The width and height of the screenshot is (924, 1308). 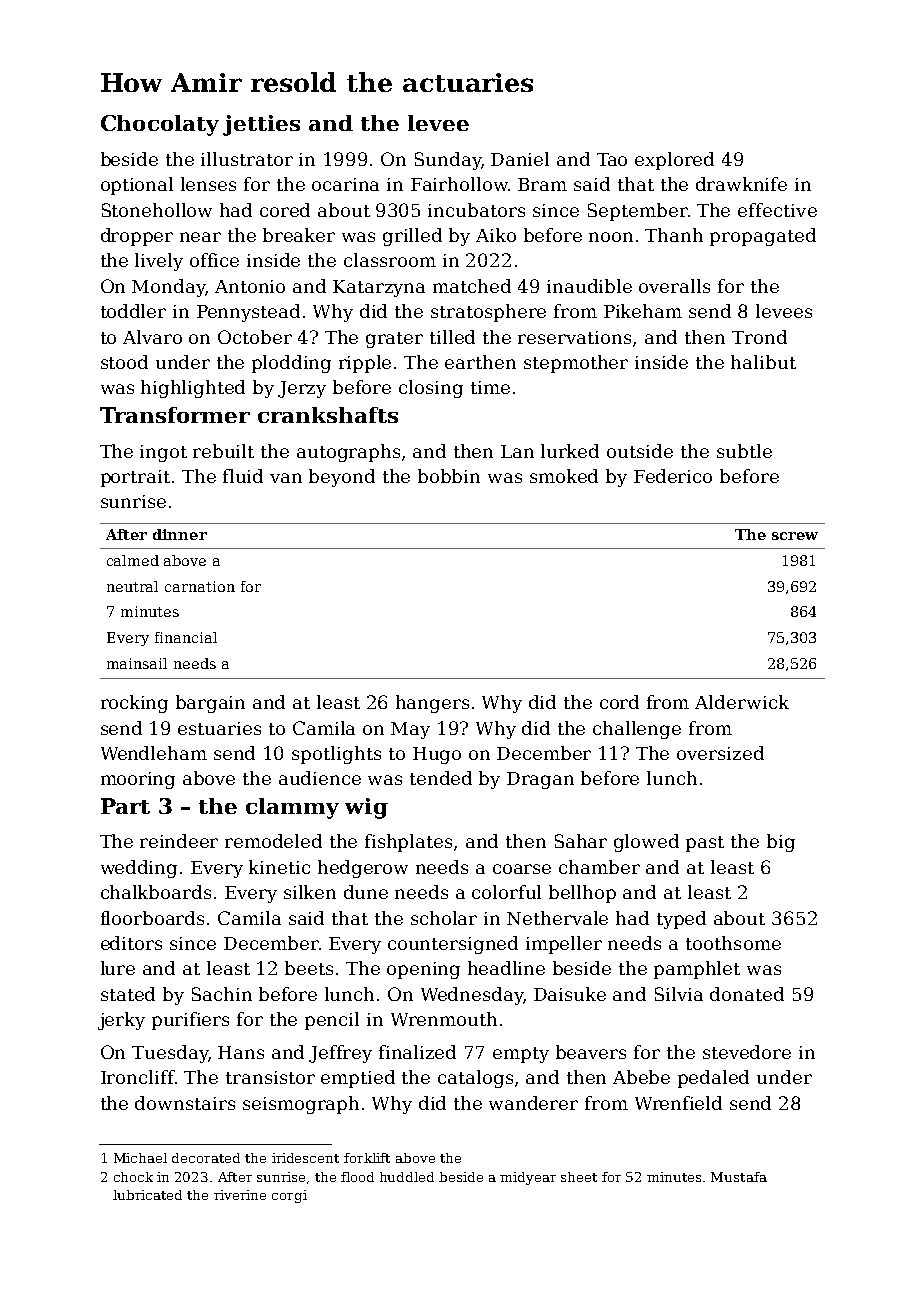 What do you see at coordinates (219, 728) in the screenshot?
I see `estuaries` at bounding box center [219, 728].
